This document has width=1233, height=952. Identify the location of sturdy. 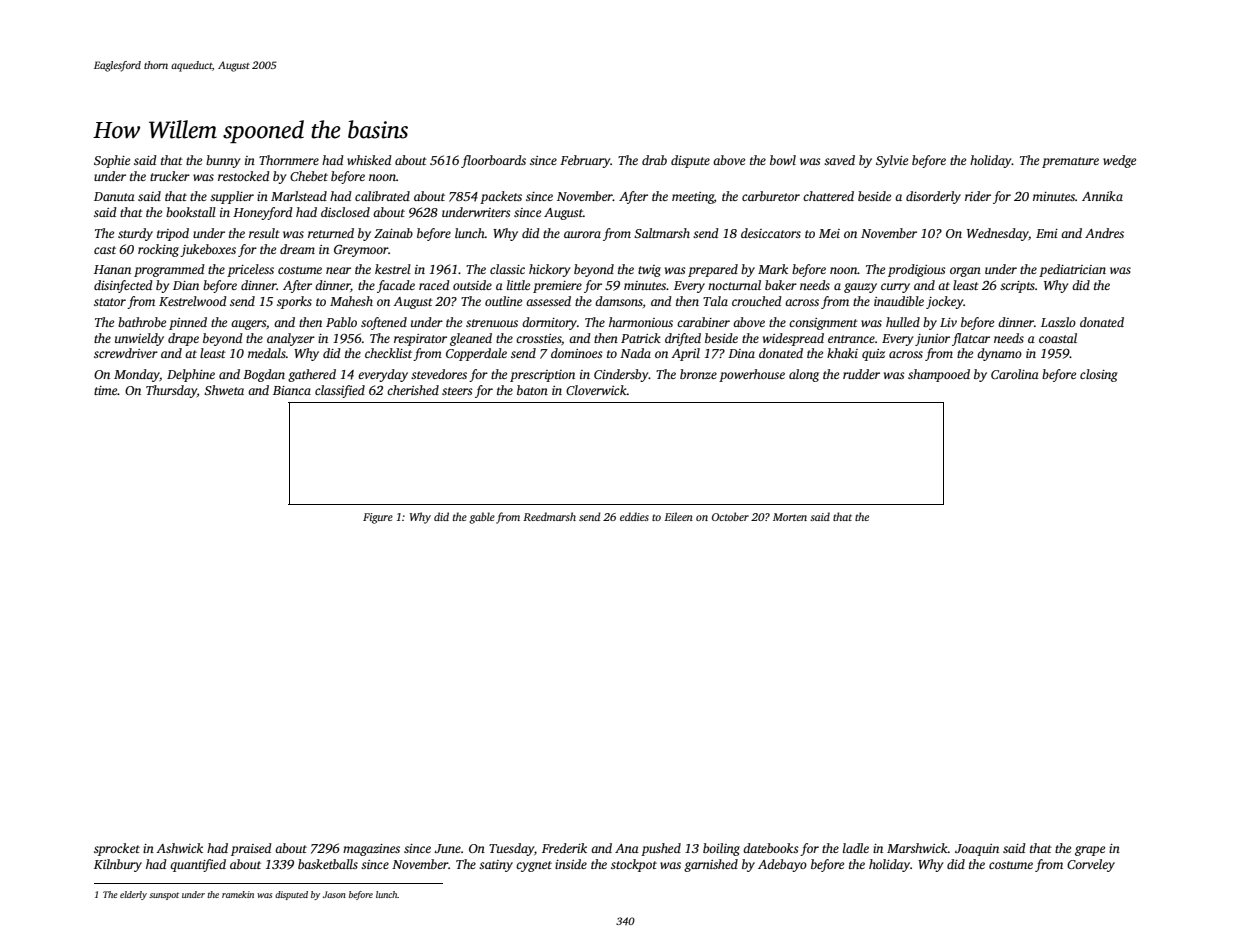
(135, 234).
